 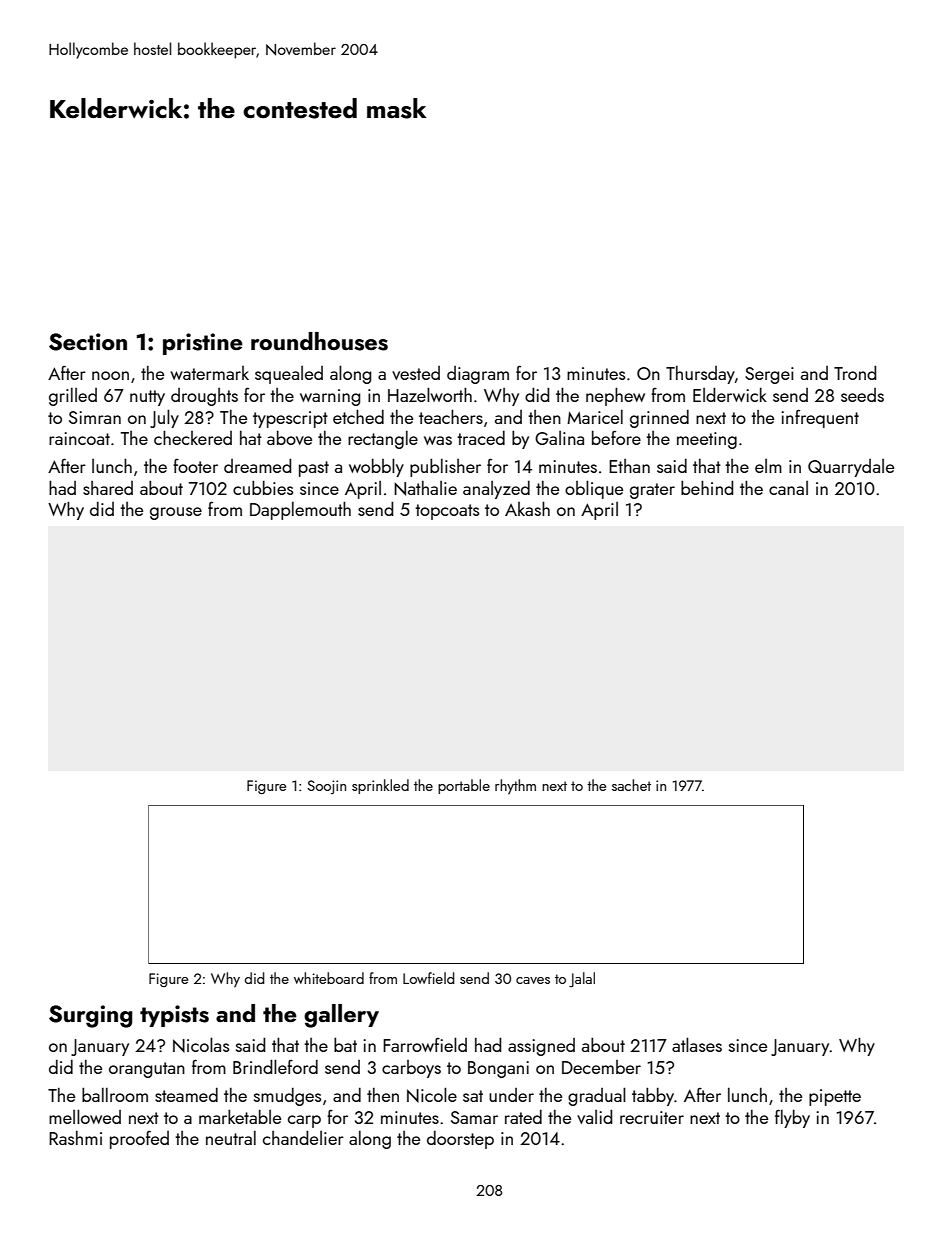 What do you see at coordinates (464, 786) in the screenshot?
I see `portable` at bounding box center [464, 786].
